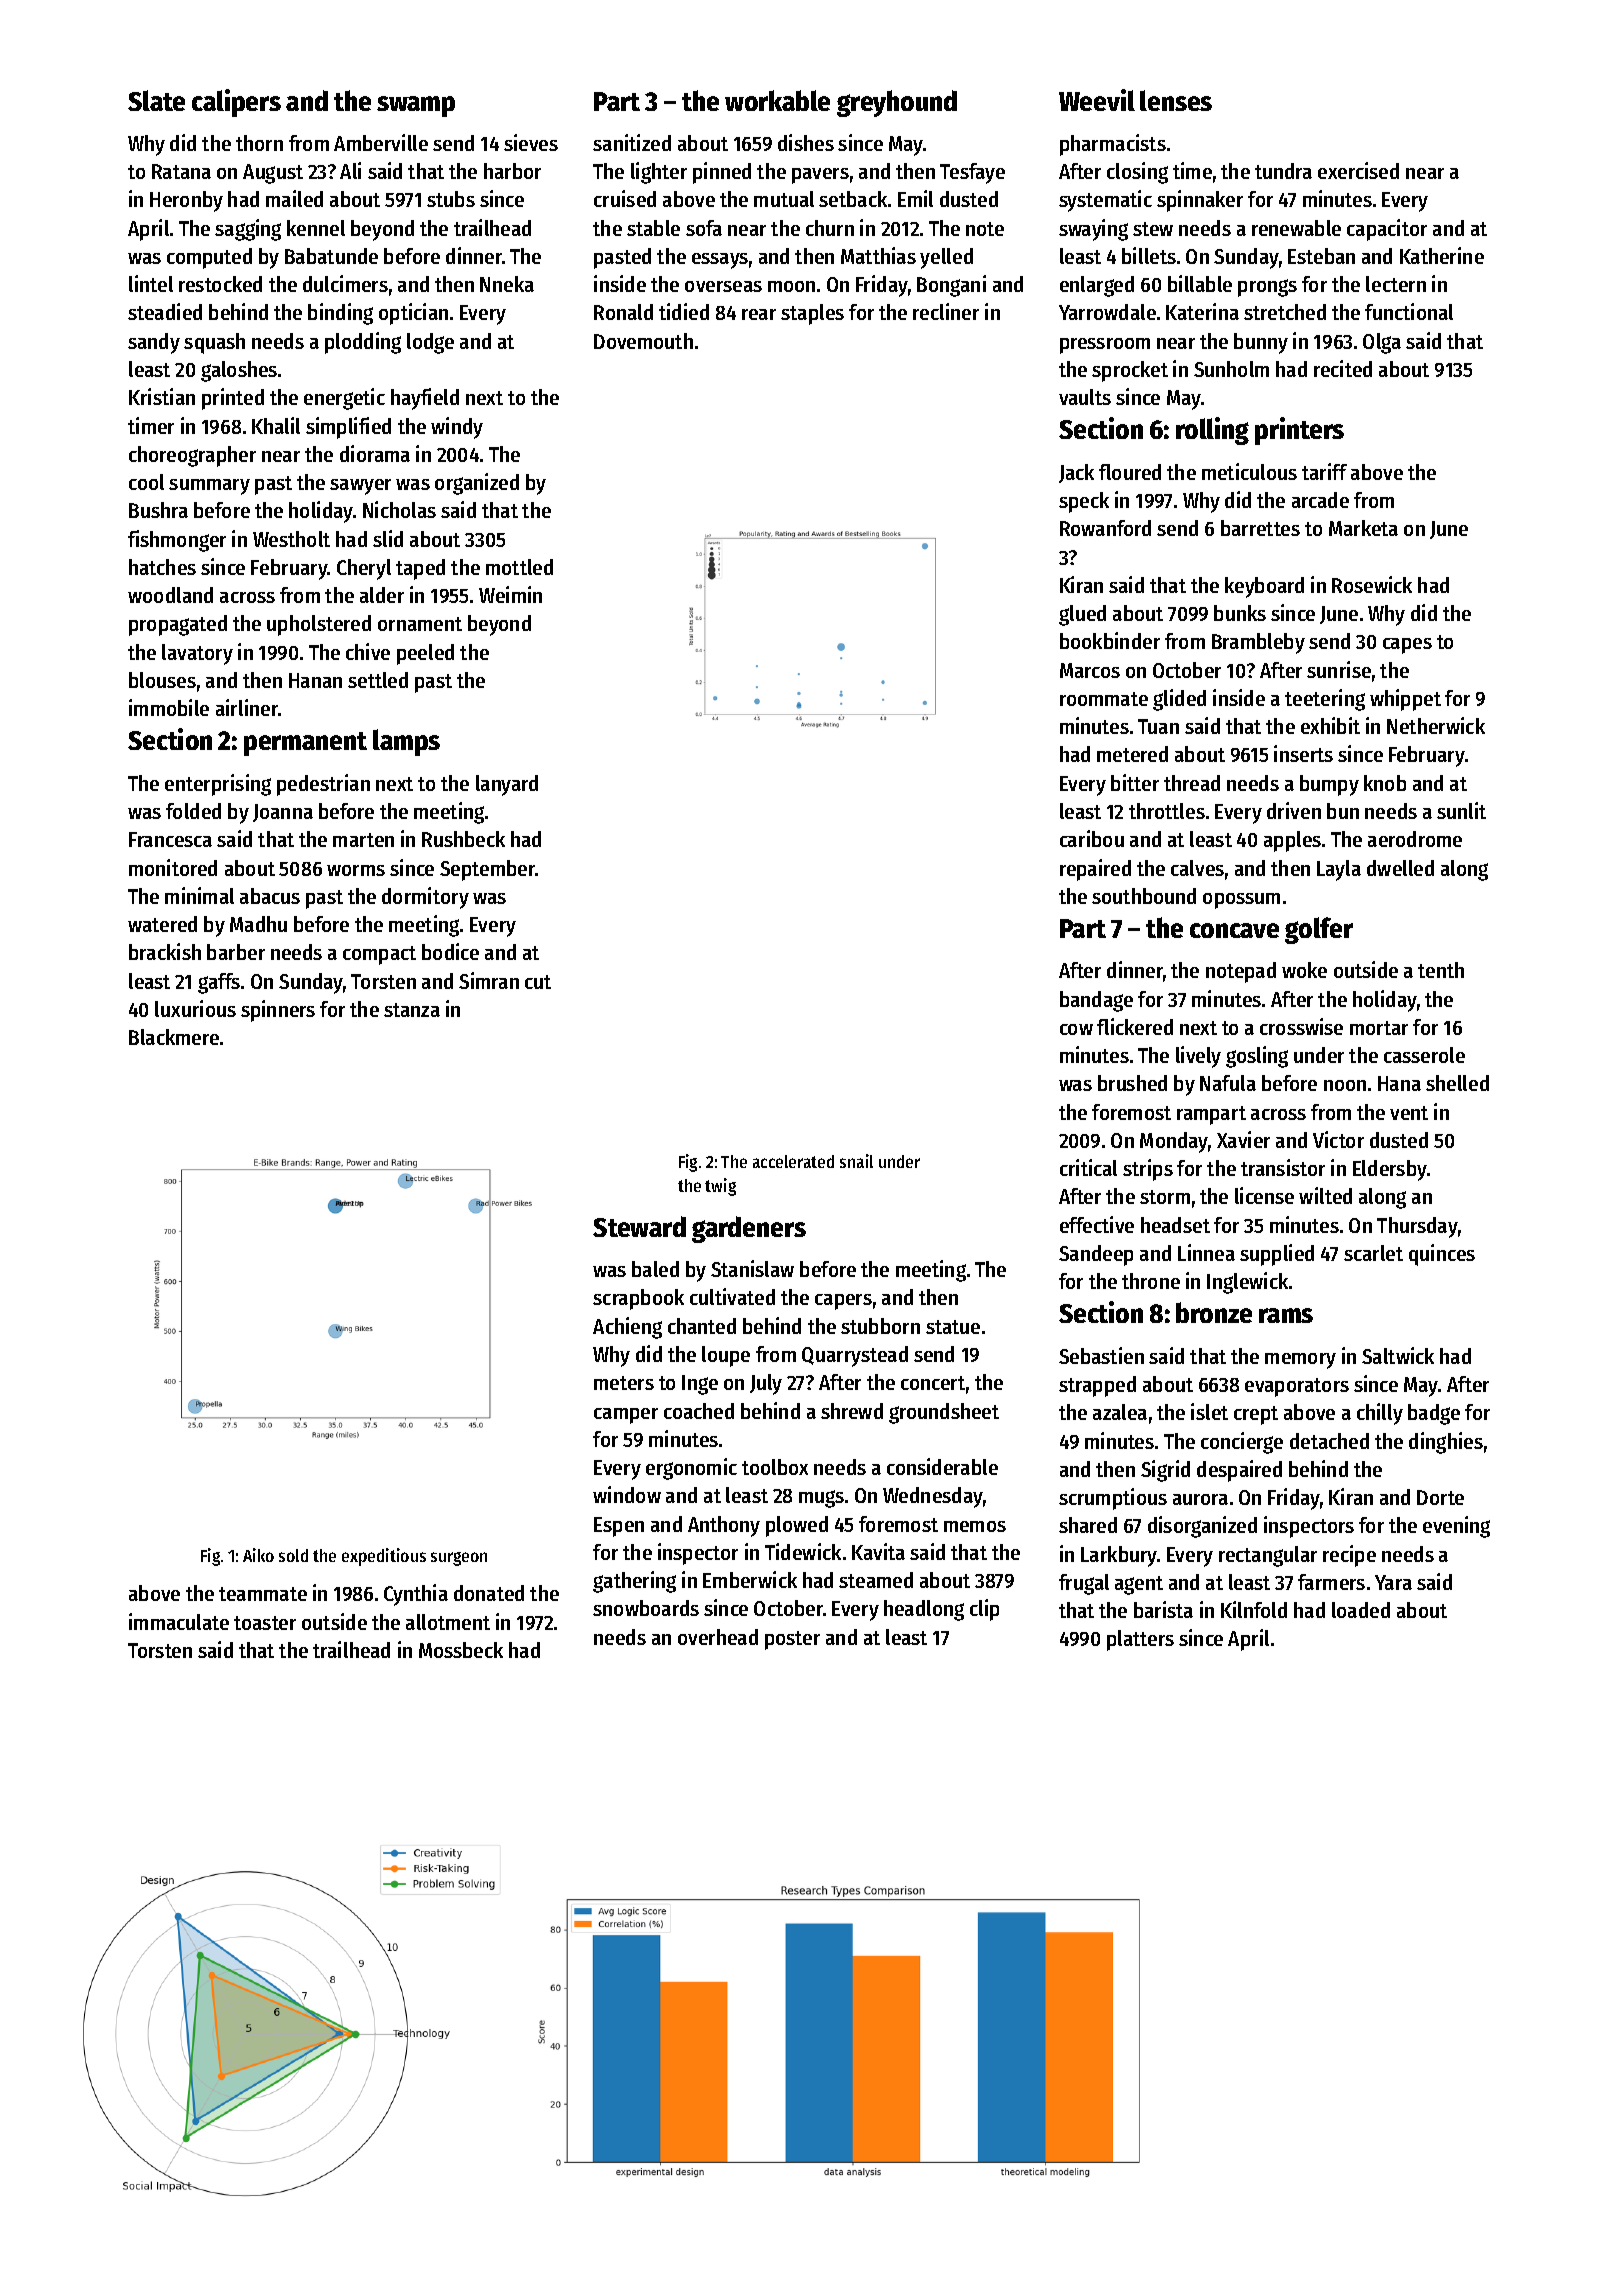  I want to click on slid, so click(388, 538).
